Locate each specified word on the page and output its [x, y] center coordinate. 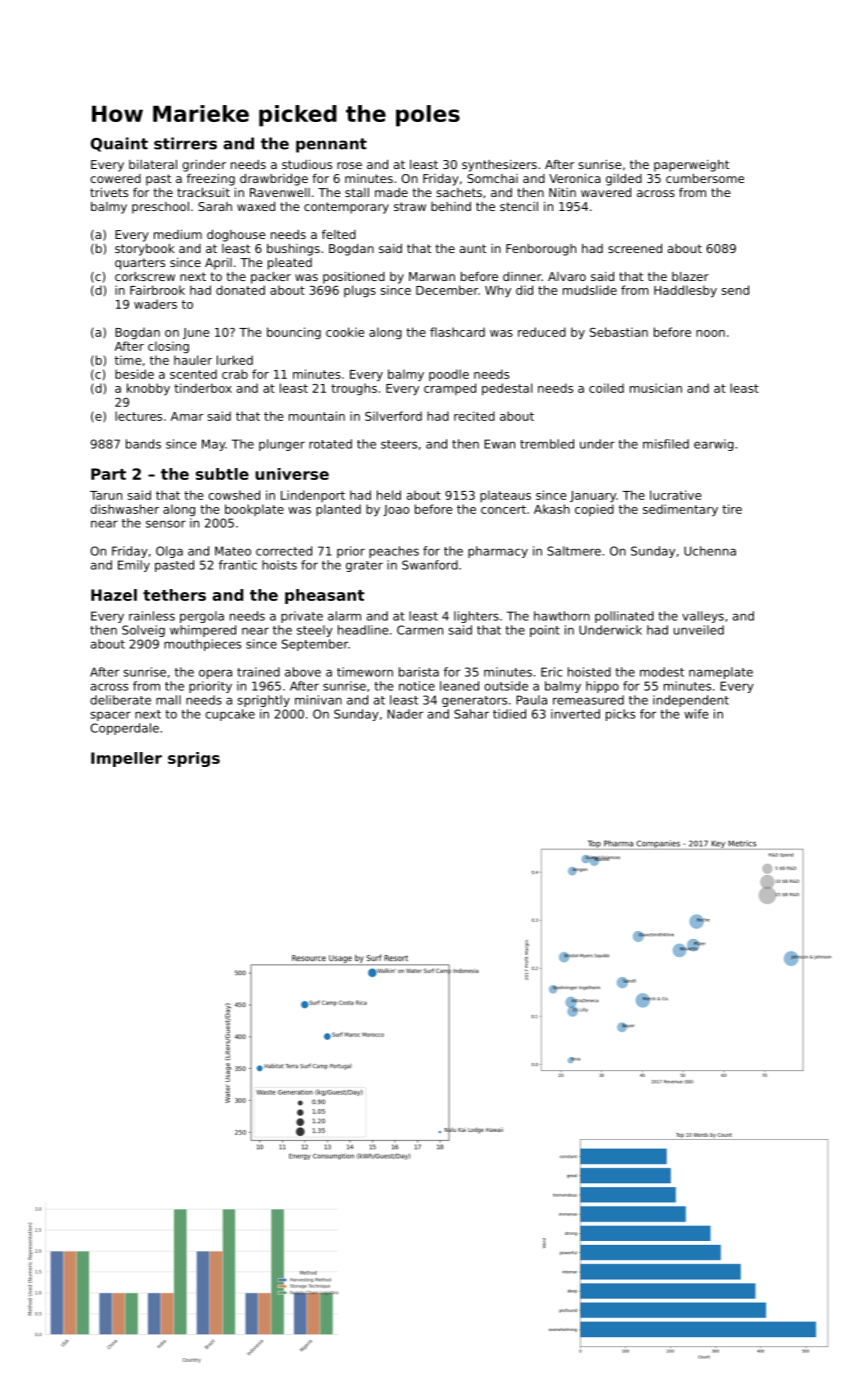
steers [399, 444]
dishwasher [124, 509]
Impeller [126, 759]
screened [635, 248]
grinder [204, 166]
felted [339, 234]
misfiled [666, 444]
